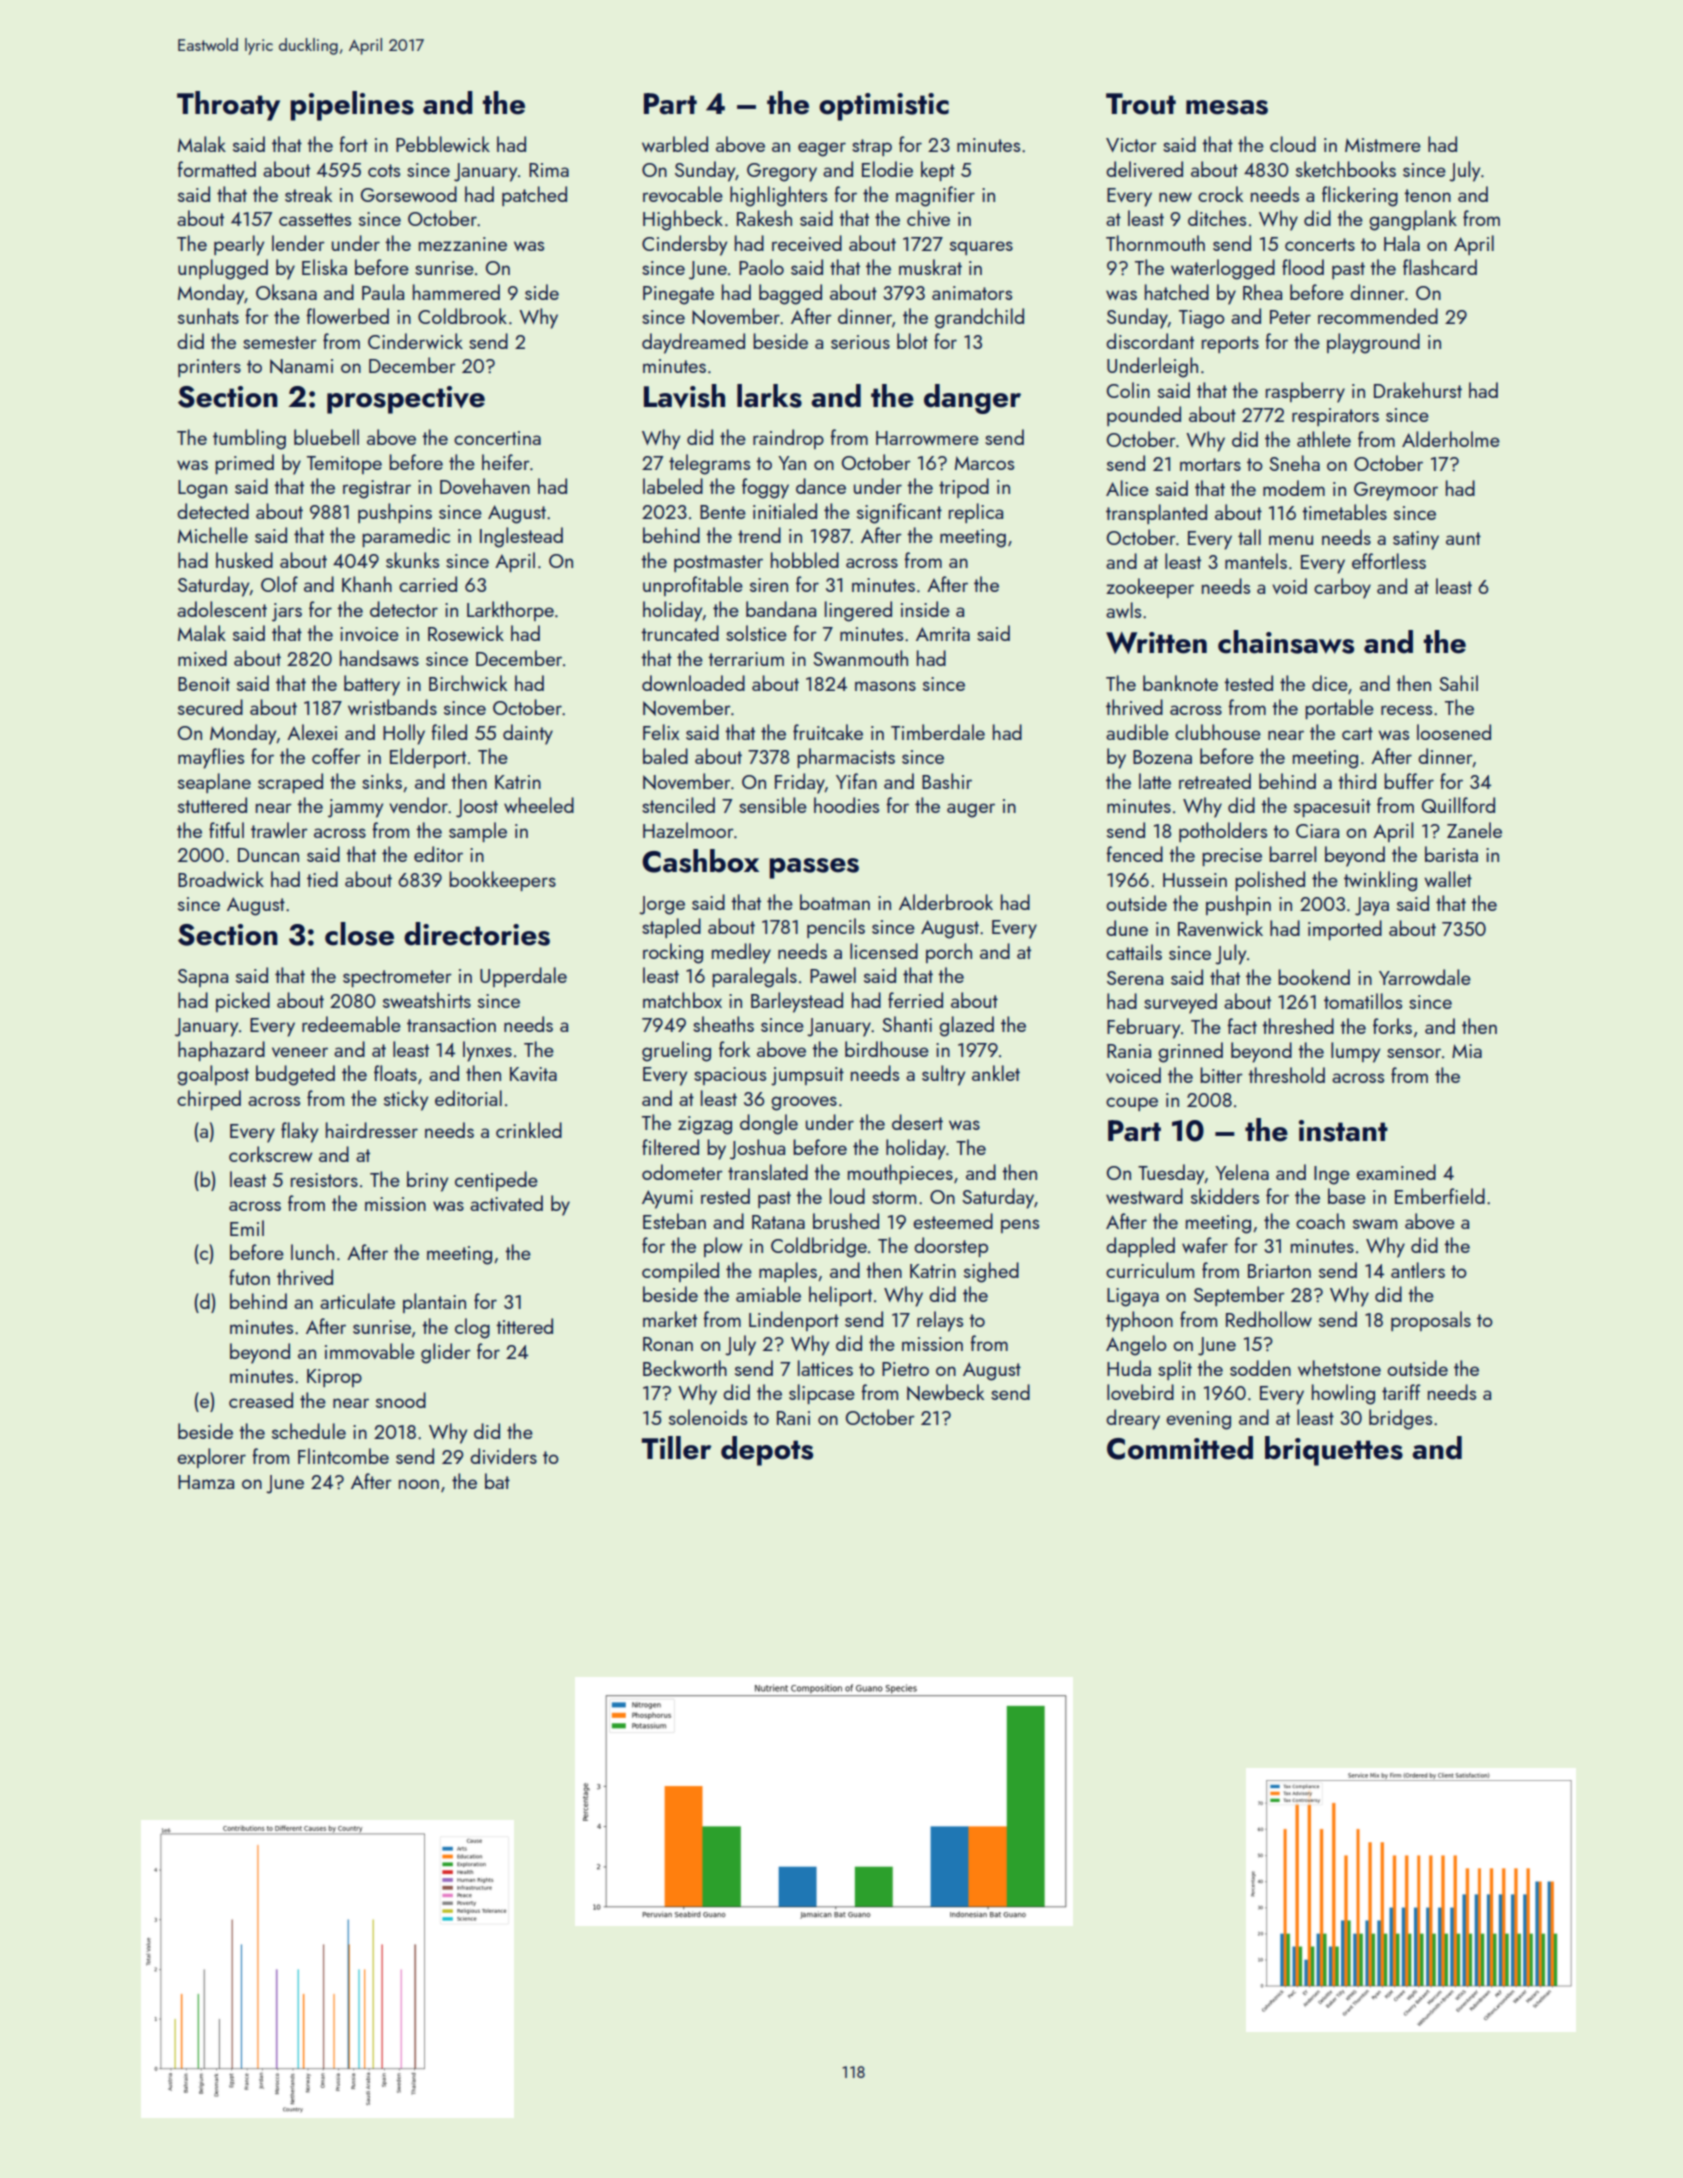 The height and width of the image is (2178, 1683). I want to click on warbled, so click(675, 144).
